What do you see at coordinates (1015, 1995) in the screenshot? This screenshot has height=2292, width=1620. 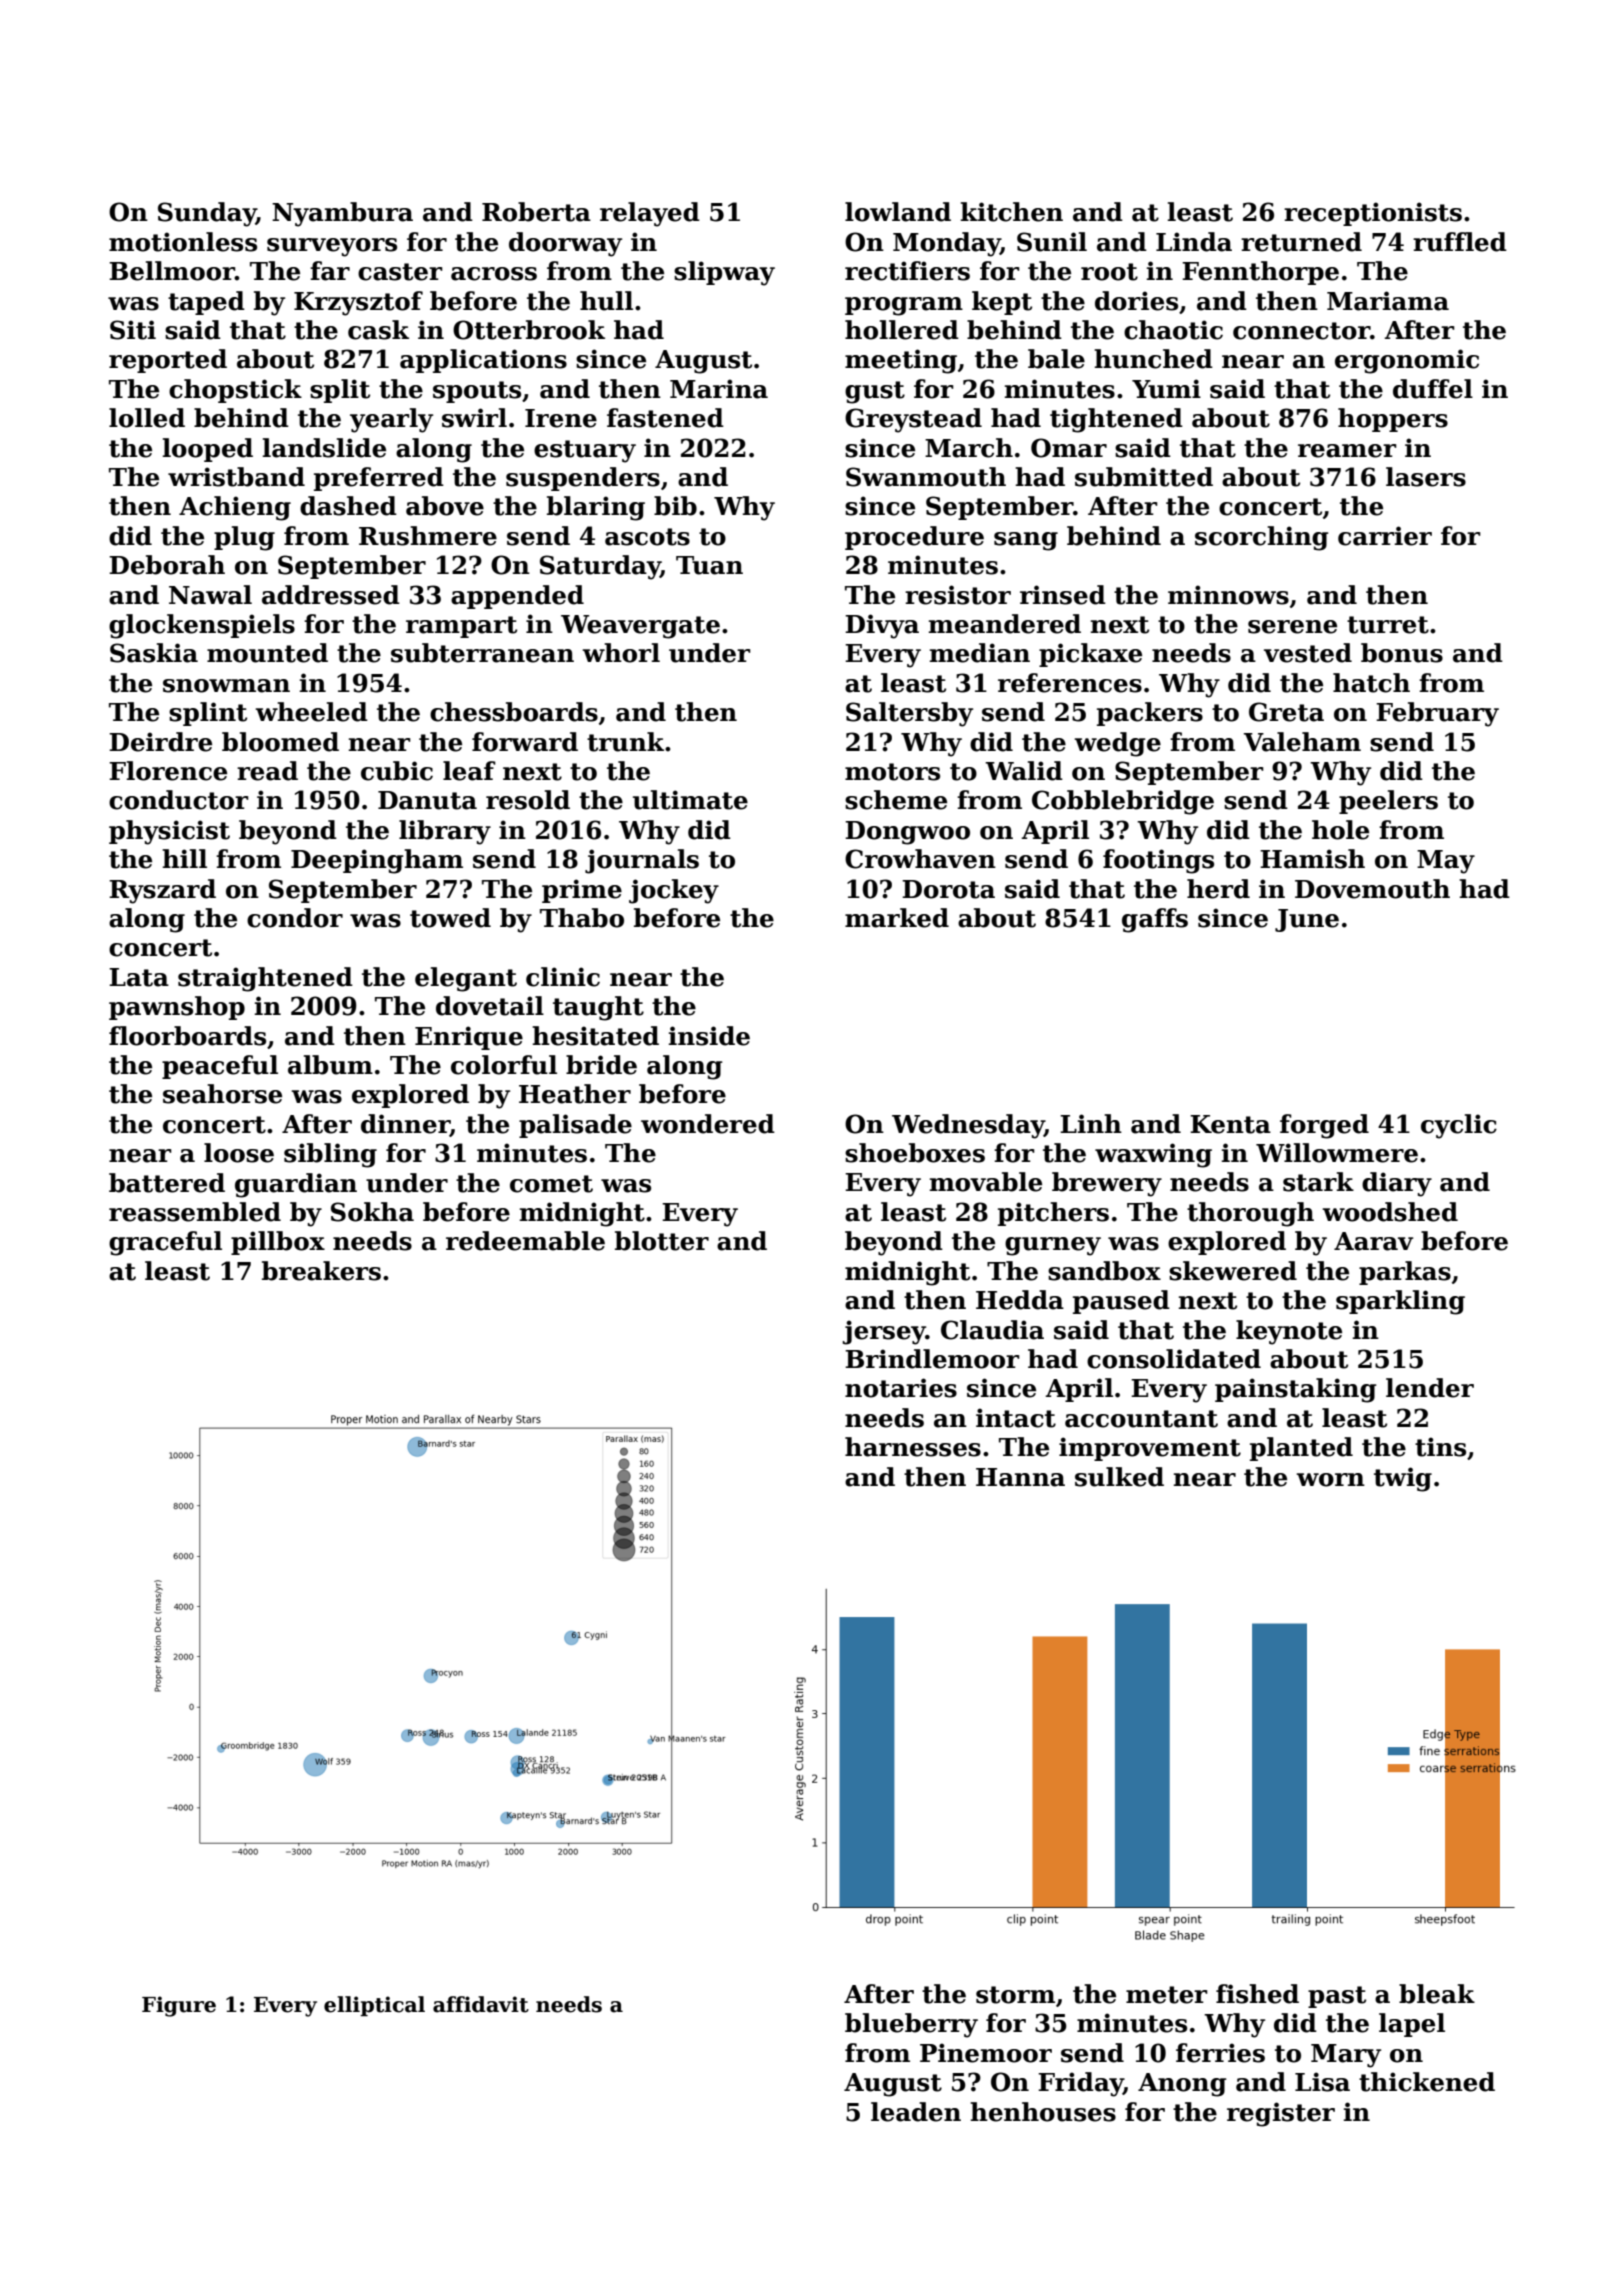 I see `storm` at bounding box center [1015, 1995].
